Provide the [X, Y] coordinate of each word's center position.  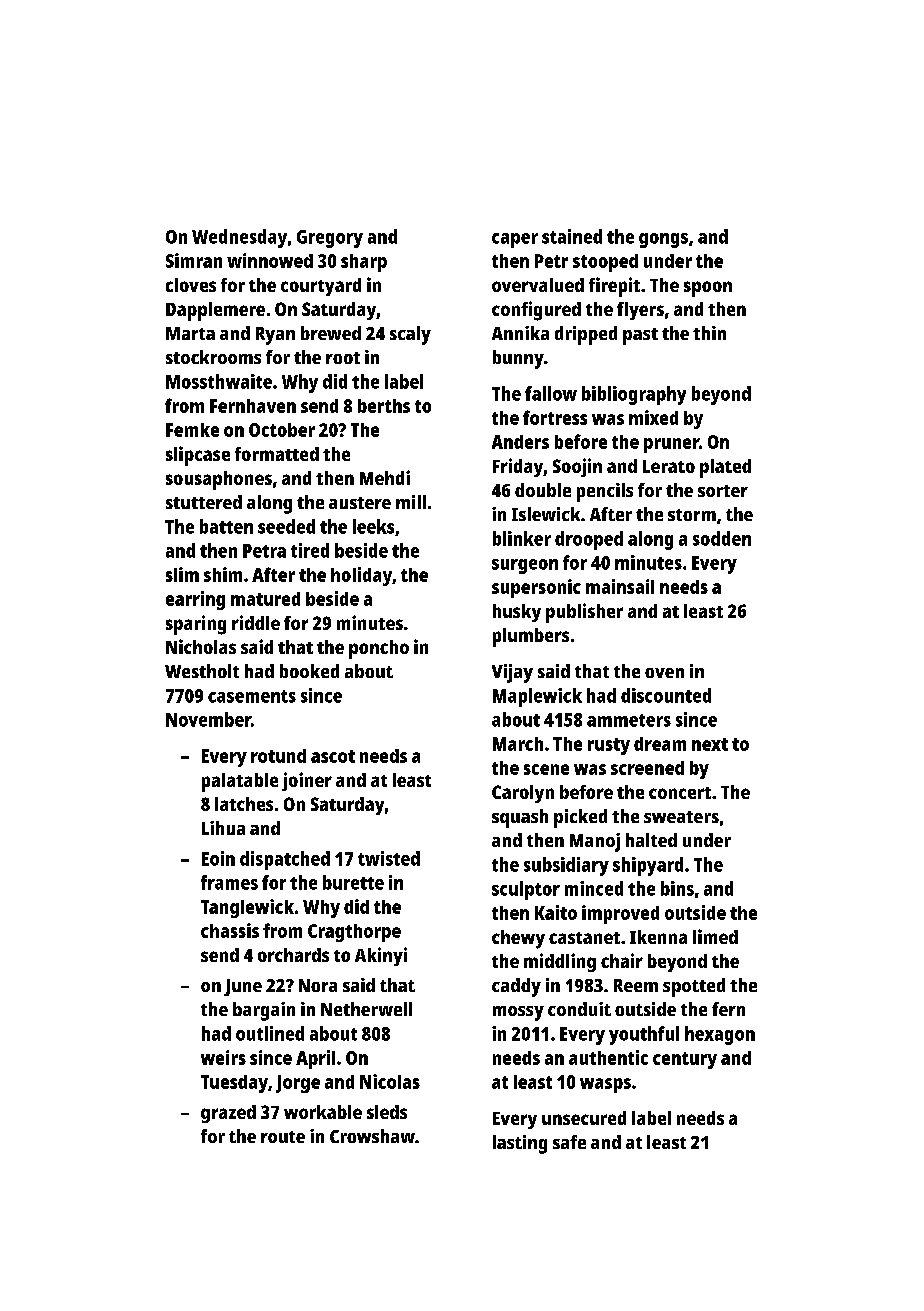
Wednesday [239, 238]
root [343, 358]
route [283, 1137]
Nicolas [390, 1081]
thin [709, 333]
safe [569, 1142]
